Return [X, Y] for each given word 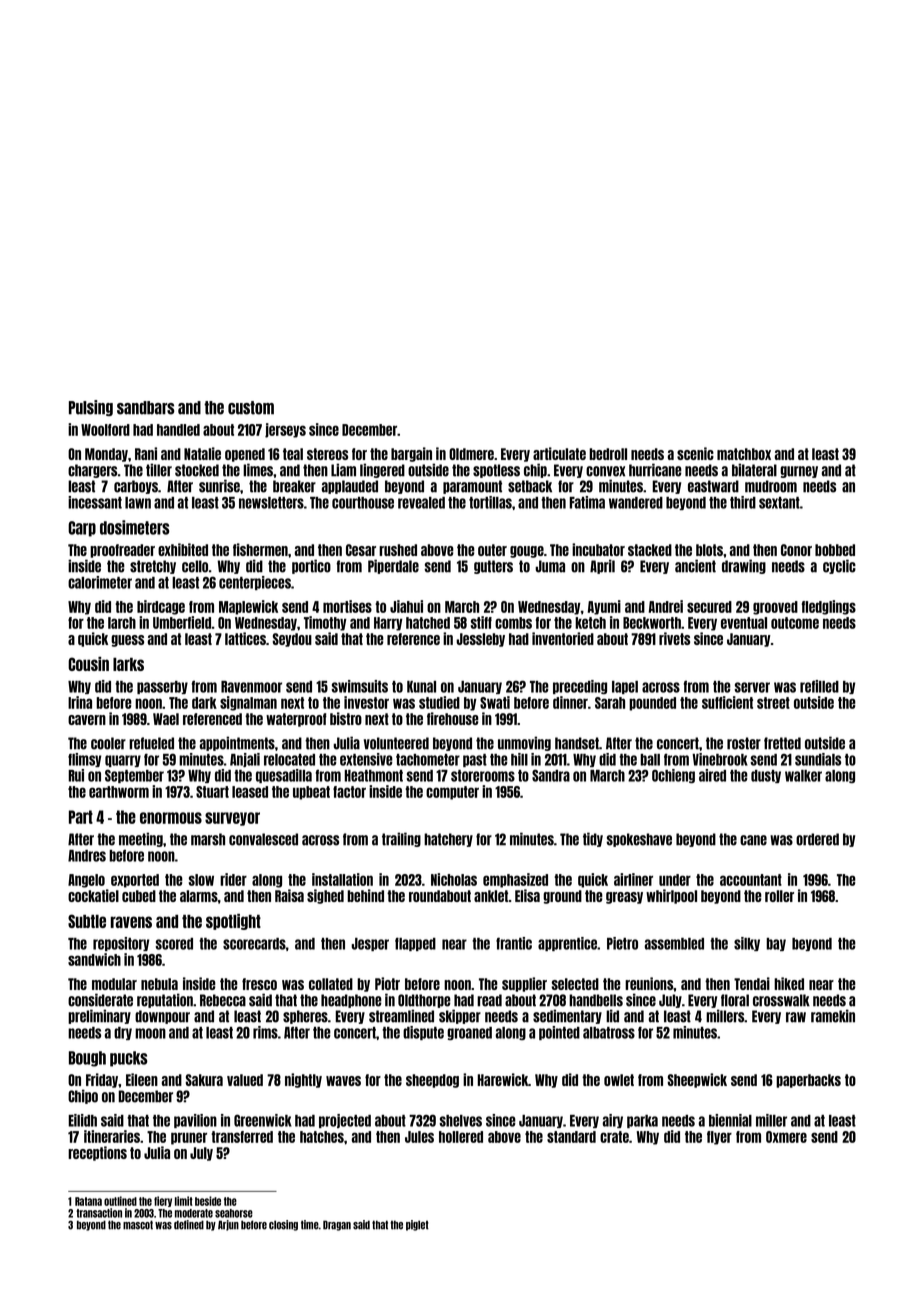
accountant [751, 880]
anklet [491, 896]
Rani [146, 453]
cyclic [839, 566]
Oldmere [471, 454]
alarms [199, 896]
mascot [138, 1225]
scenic [695, 453]
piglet [417, 1225]
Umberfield [182, 622]
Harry [388, 624]
